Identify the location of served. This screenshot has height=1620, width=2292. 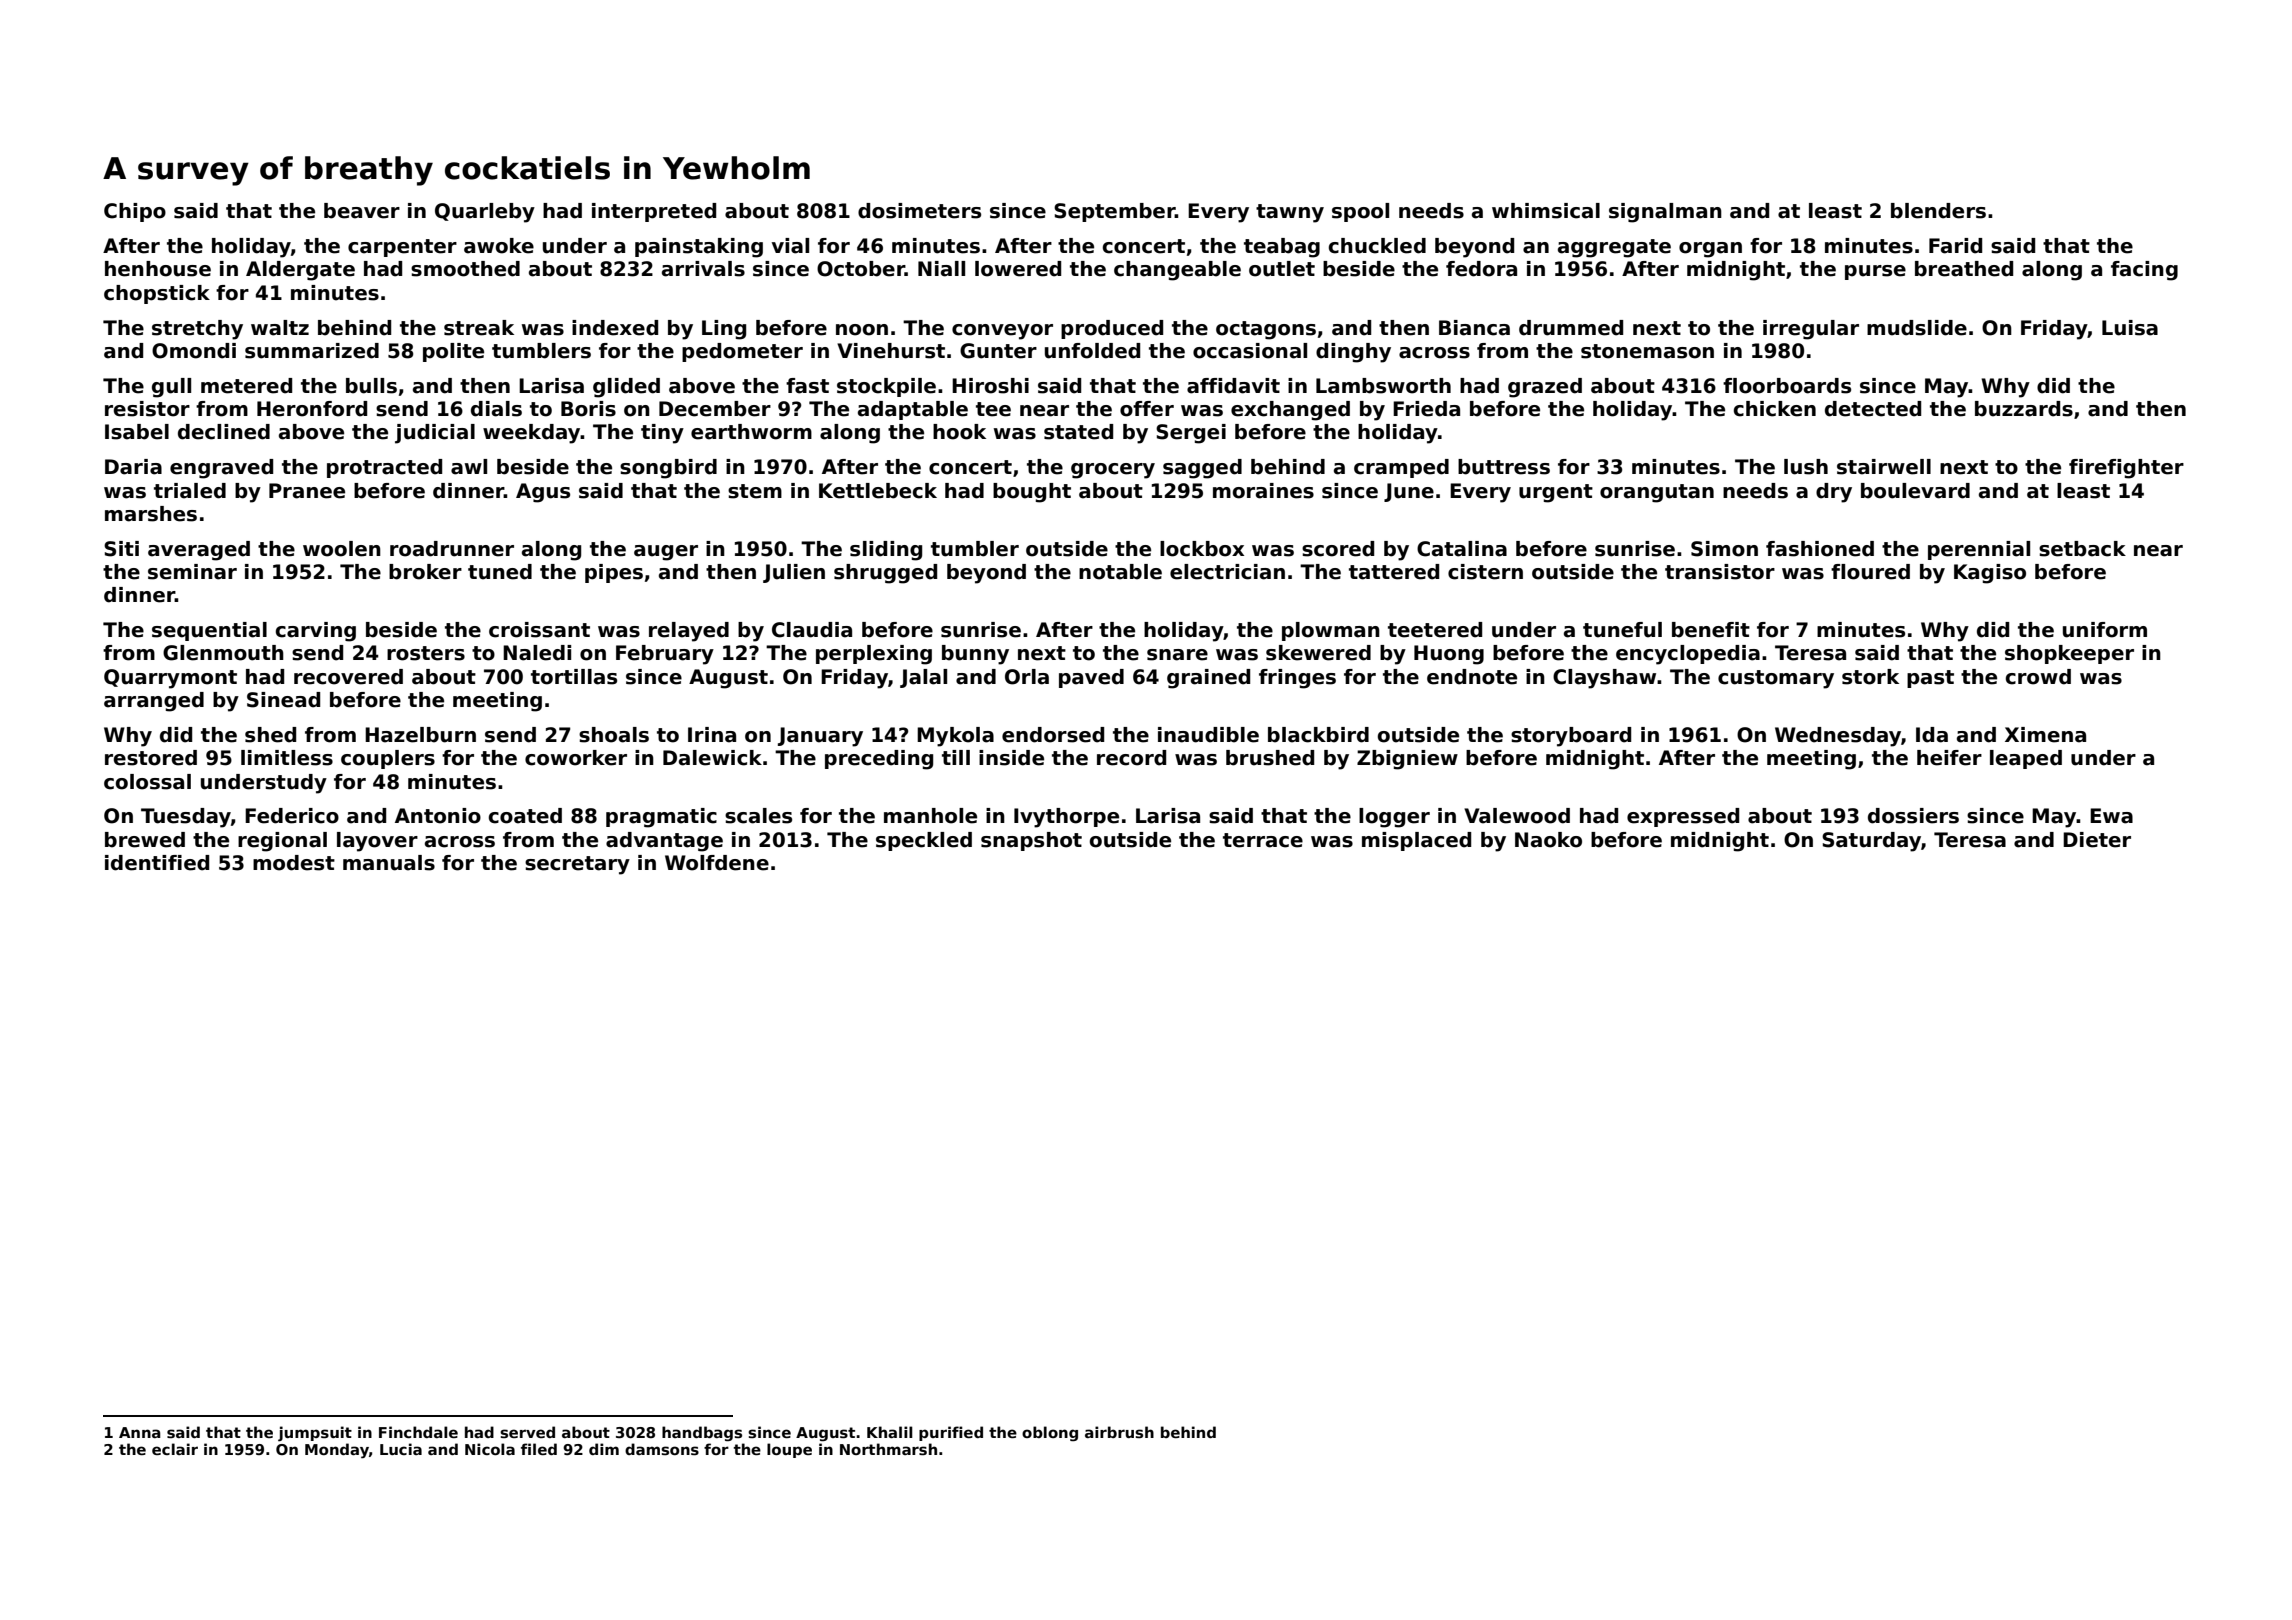
(527, 1432).
